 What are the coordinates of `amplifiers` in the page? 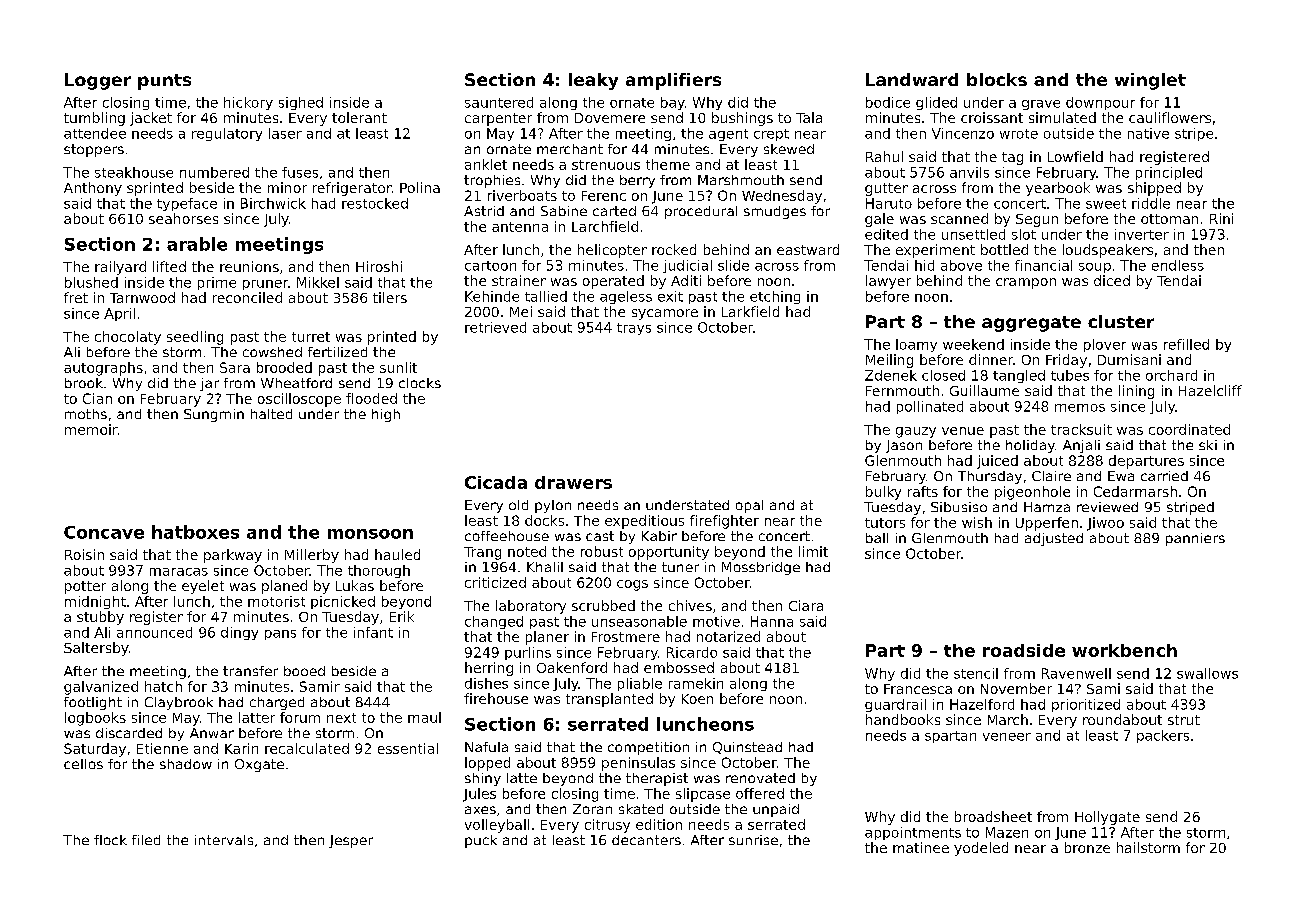 It's located at (673, 81).
